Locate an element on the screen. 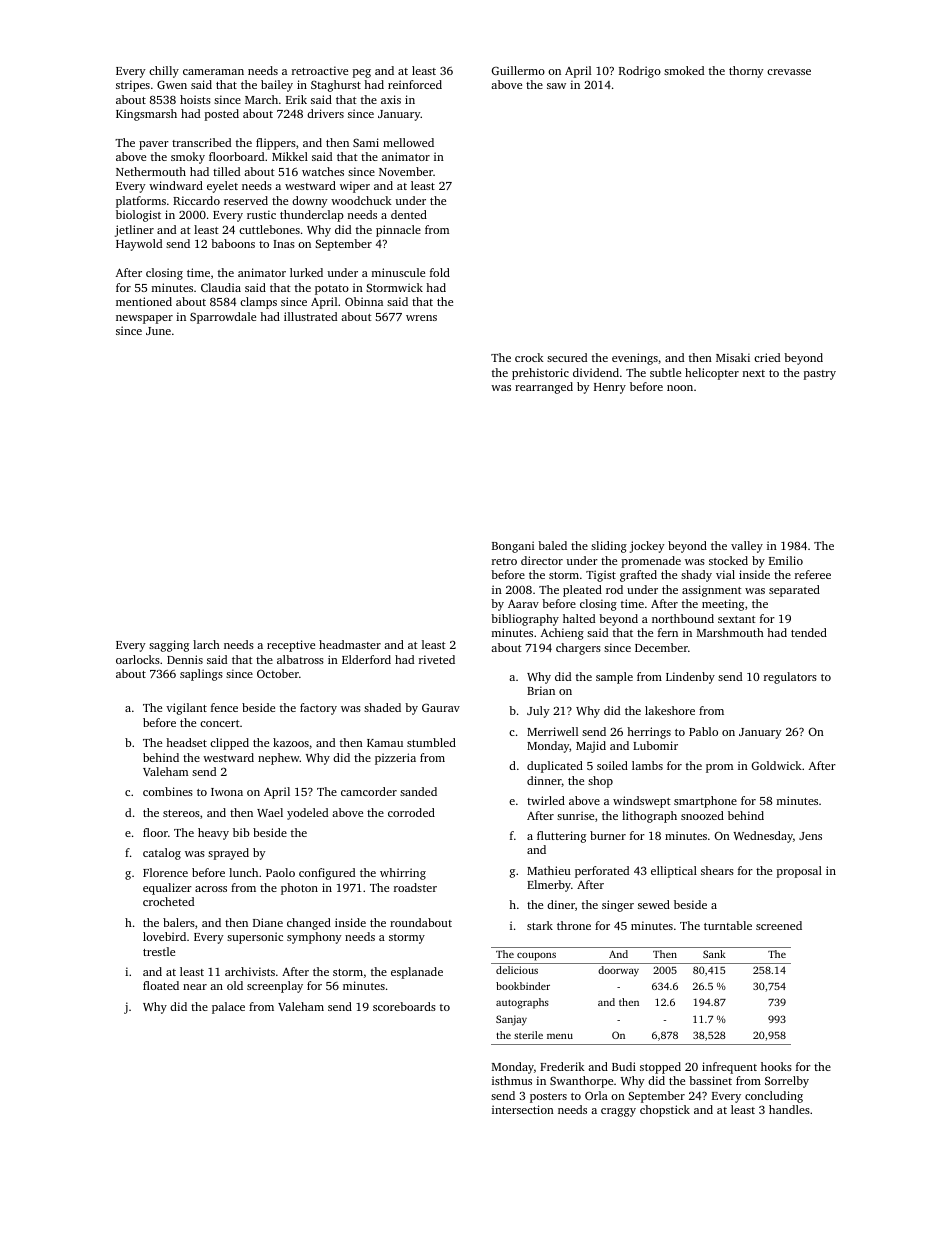  screened is located at coordinates (779, 925).
